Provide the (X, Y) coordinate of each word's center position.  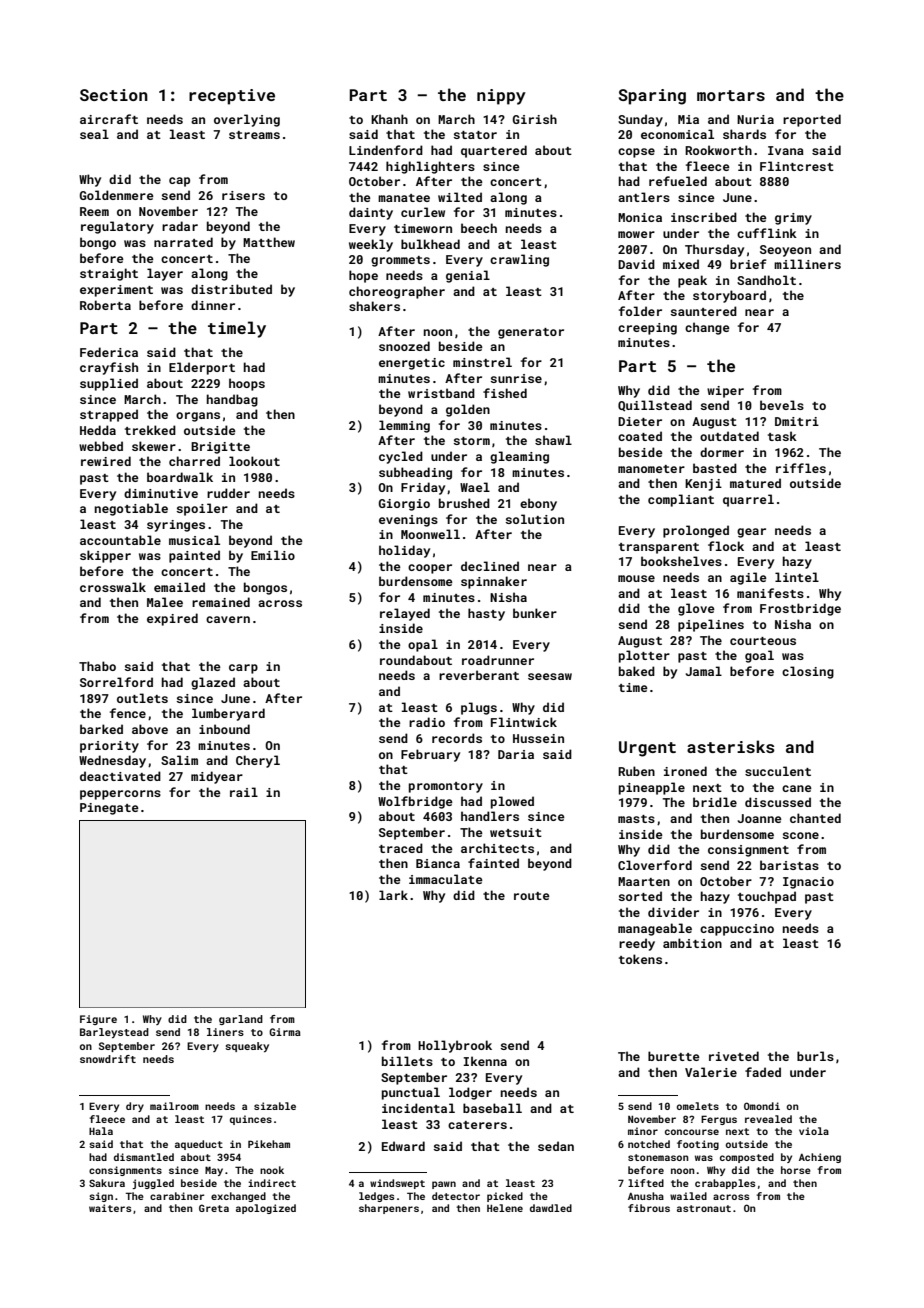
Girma (285, 1032)
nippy (501, 97)
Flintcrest (797, 166)
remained (221, 602)
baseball (492, 1108)
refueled (678, 181)
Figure (98, 1020)
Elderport (202, 368)
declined (490, 566)
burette (674, 1056)
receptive (232, 97)
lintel (797, 577)
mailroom (174, 1106)
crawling (519, 260)
